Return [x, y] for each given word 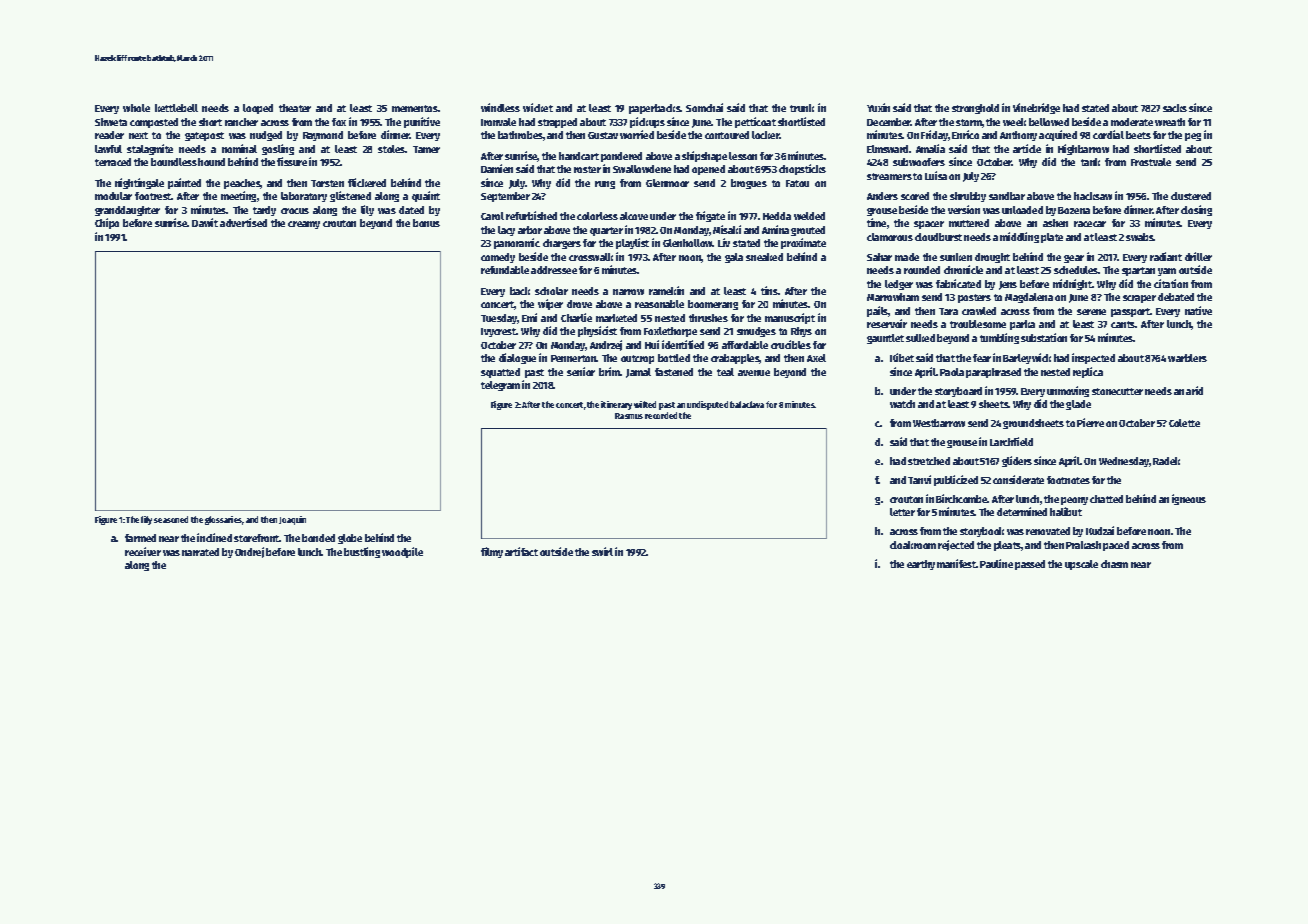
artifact [521, 551]
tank [1090, 162]
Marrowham [893, 297]
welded [809, 216]
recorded [661, 415]
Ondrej [249, 552]
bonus [426, 223]
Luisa [936, 175]
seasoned [171, 519]
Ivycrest [498, 332]
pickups [647, 122]
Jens [1008, 285]
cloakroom [913, 545]
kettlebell [176, 108]
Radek [1166, 461]
